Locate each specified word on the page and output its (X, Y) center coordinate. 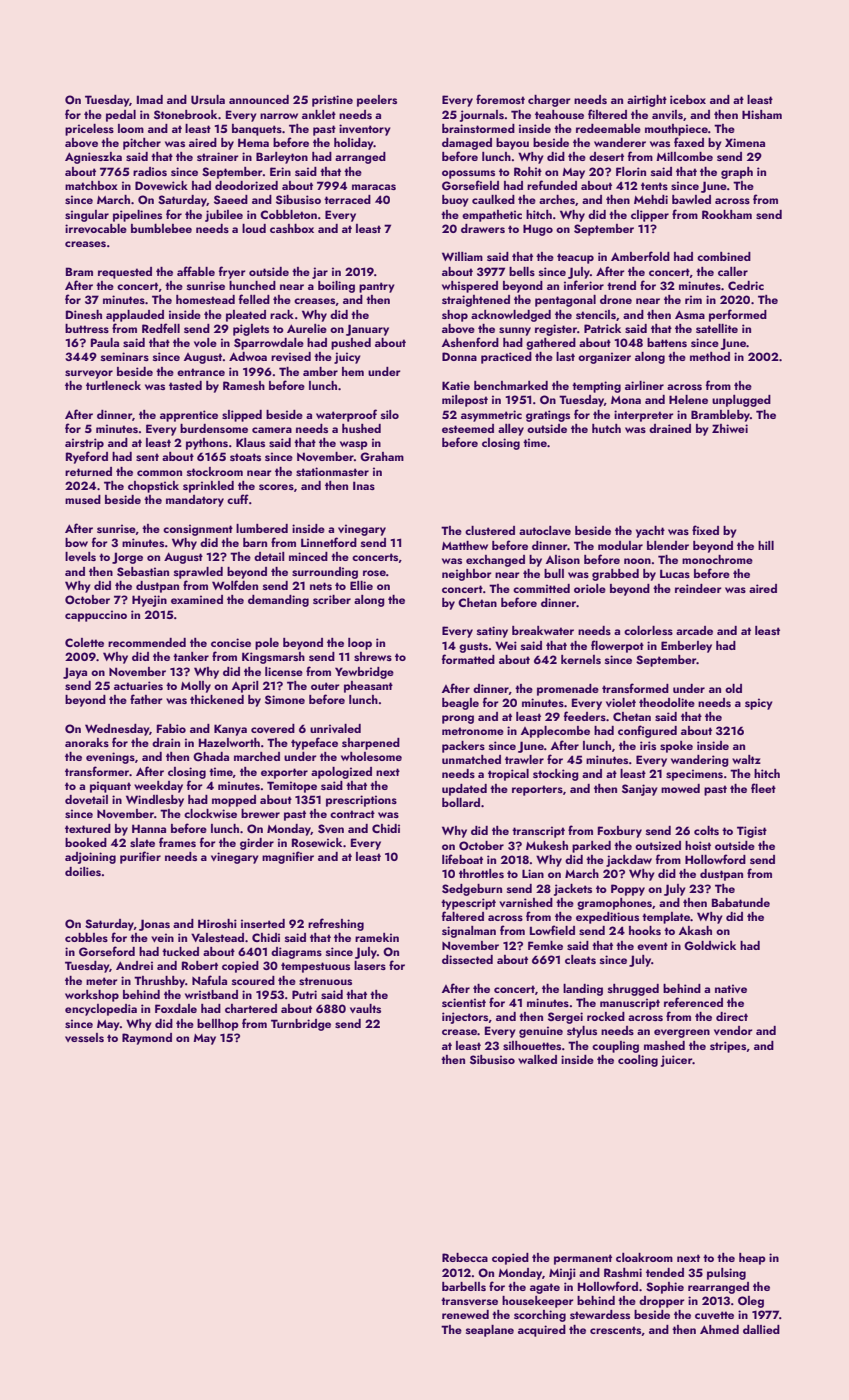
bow (76, 542)
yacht (650, 532)
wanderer (620, 142)
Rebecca (465, 1257)
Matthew (465, 545)
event (652, 946)
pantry (377, 287)
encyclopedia (101, 1010)
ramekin (377, 937)
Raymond (147, 1039)
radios (150, 171)
